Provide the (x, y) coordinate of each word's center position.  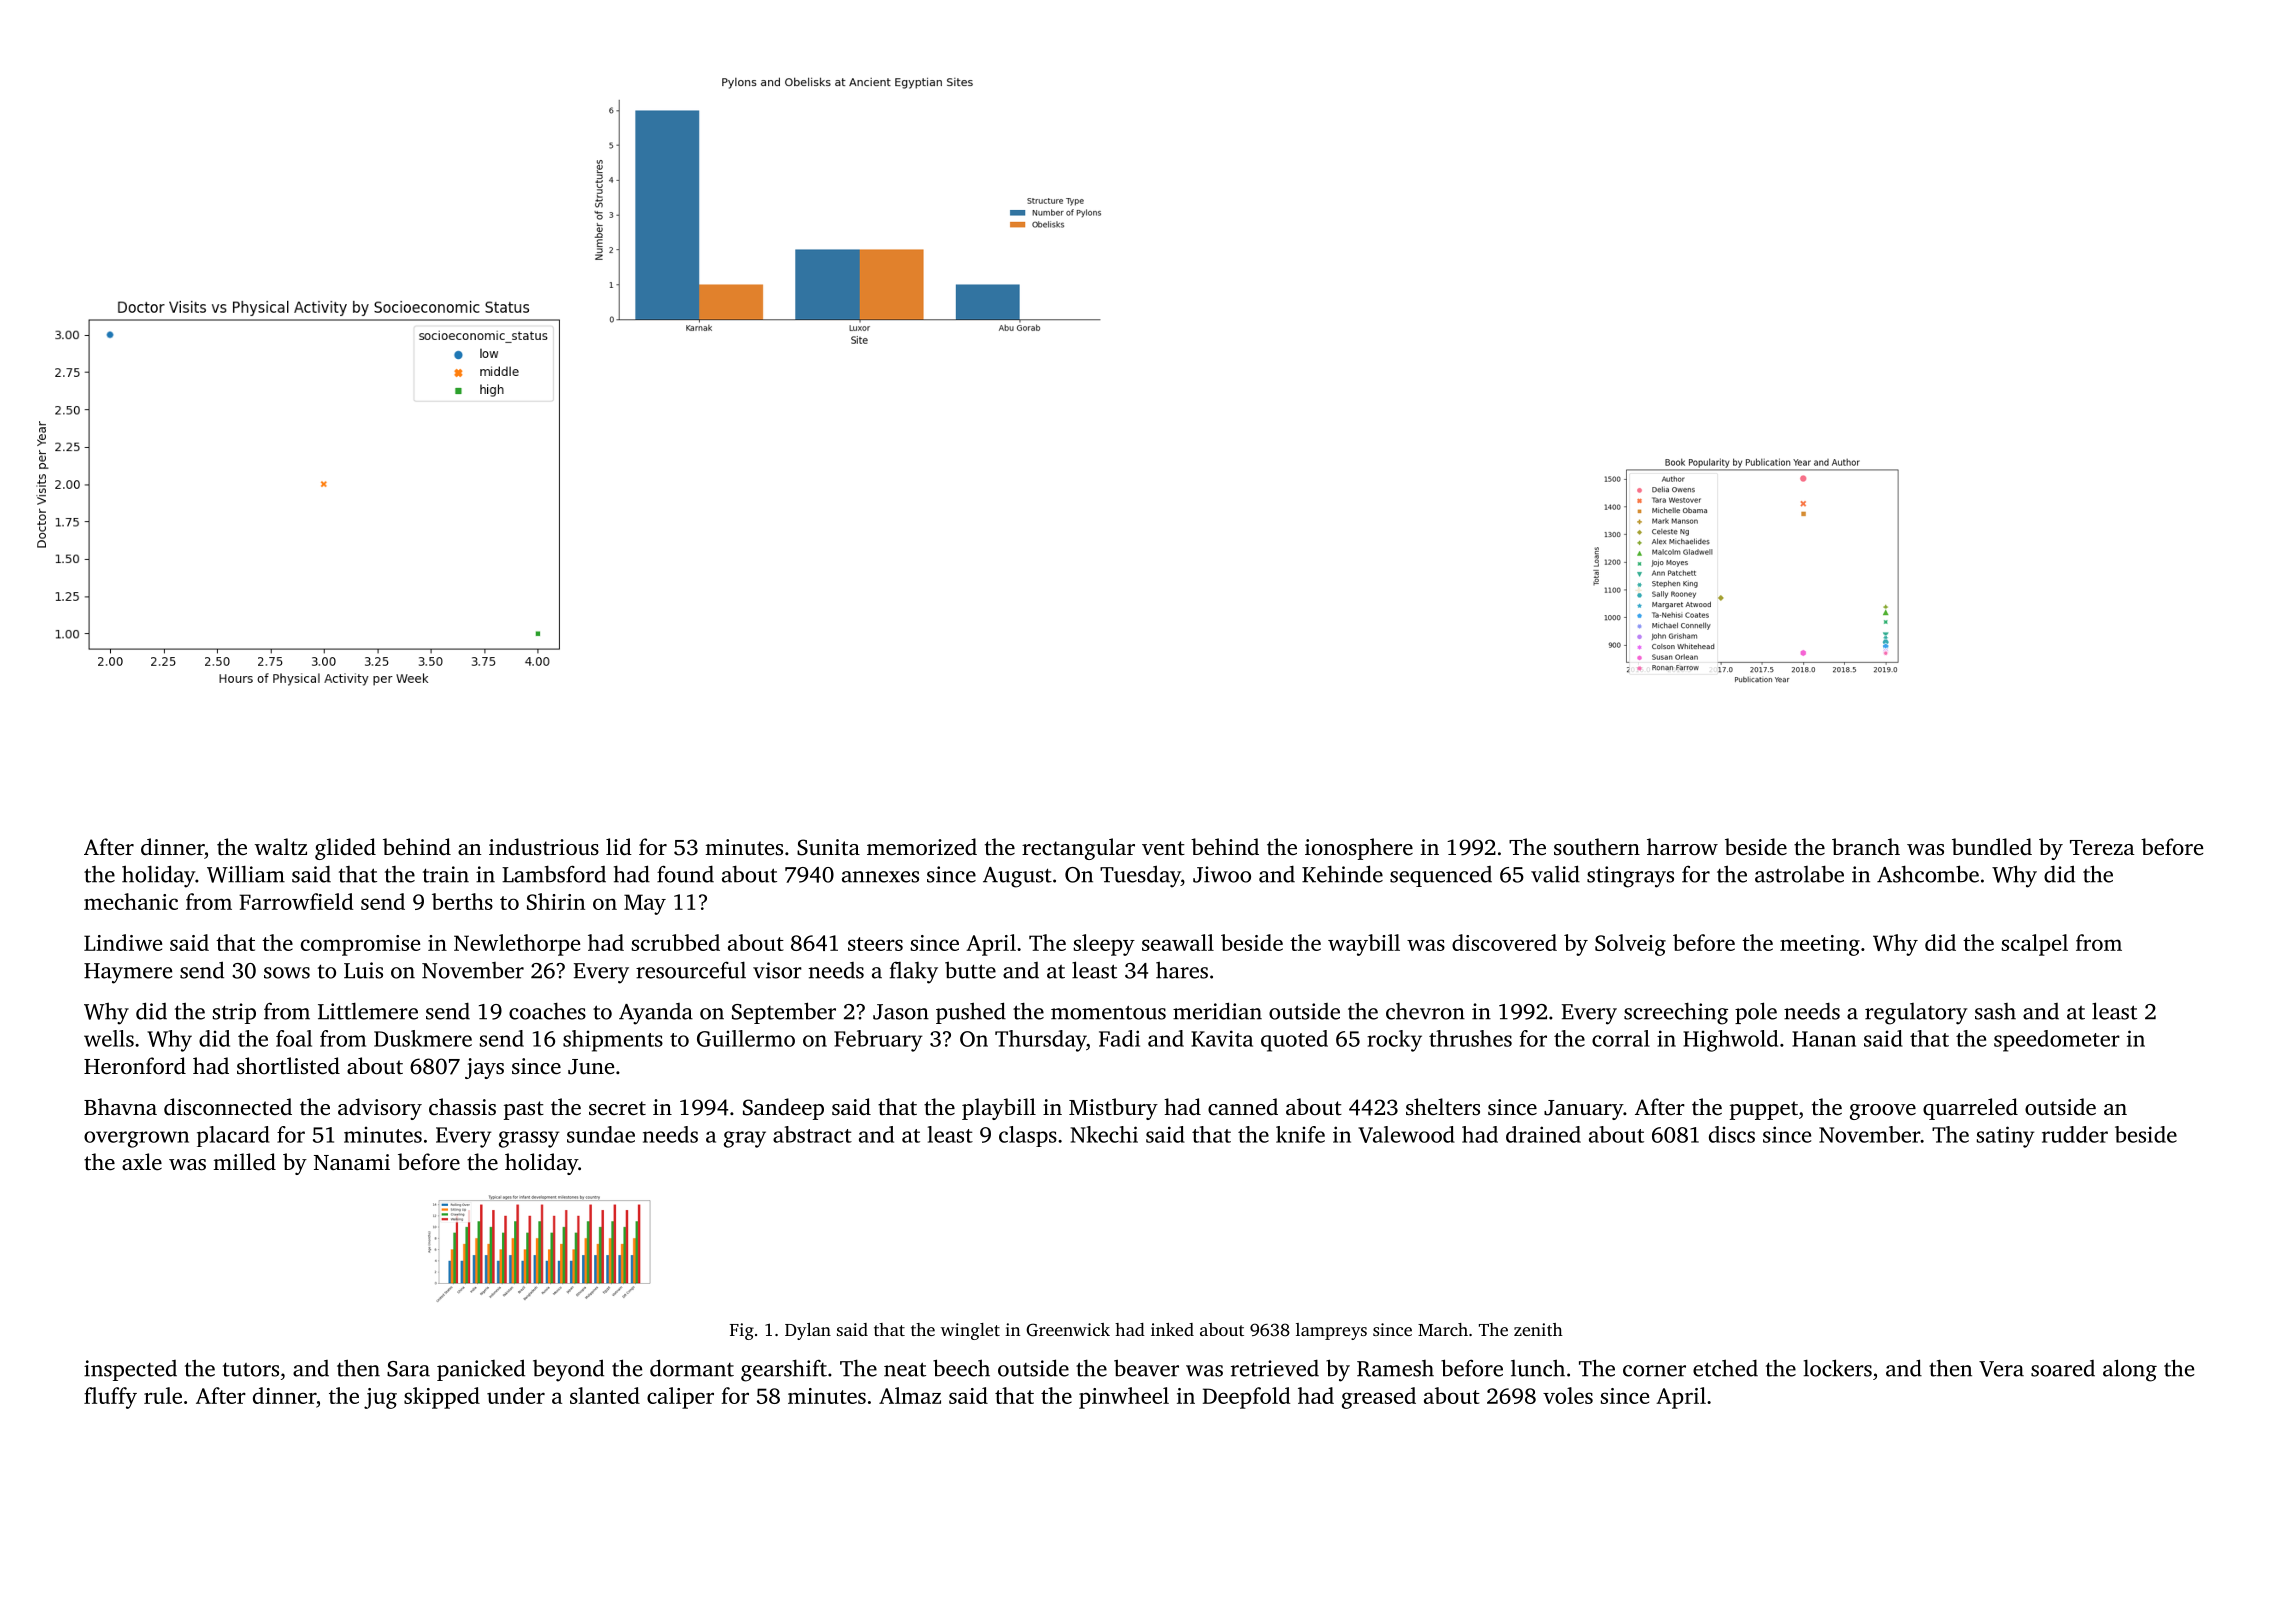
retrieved (1275, 1368)
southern (1597, 847)
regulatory (1916, 1014)
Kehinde (1342, 874)
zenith (1538, 1329)
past (524, 1110)
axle (142, 1162)
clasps (1028, 1136)
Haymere (128, 973)
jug (380, 1398)
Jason (901, 1012)
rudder (2075, 1134)
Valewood (1406, 1134)
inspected (130, 1370)
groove (1883, 1112)
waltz (281, 846)
